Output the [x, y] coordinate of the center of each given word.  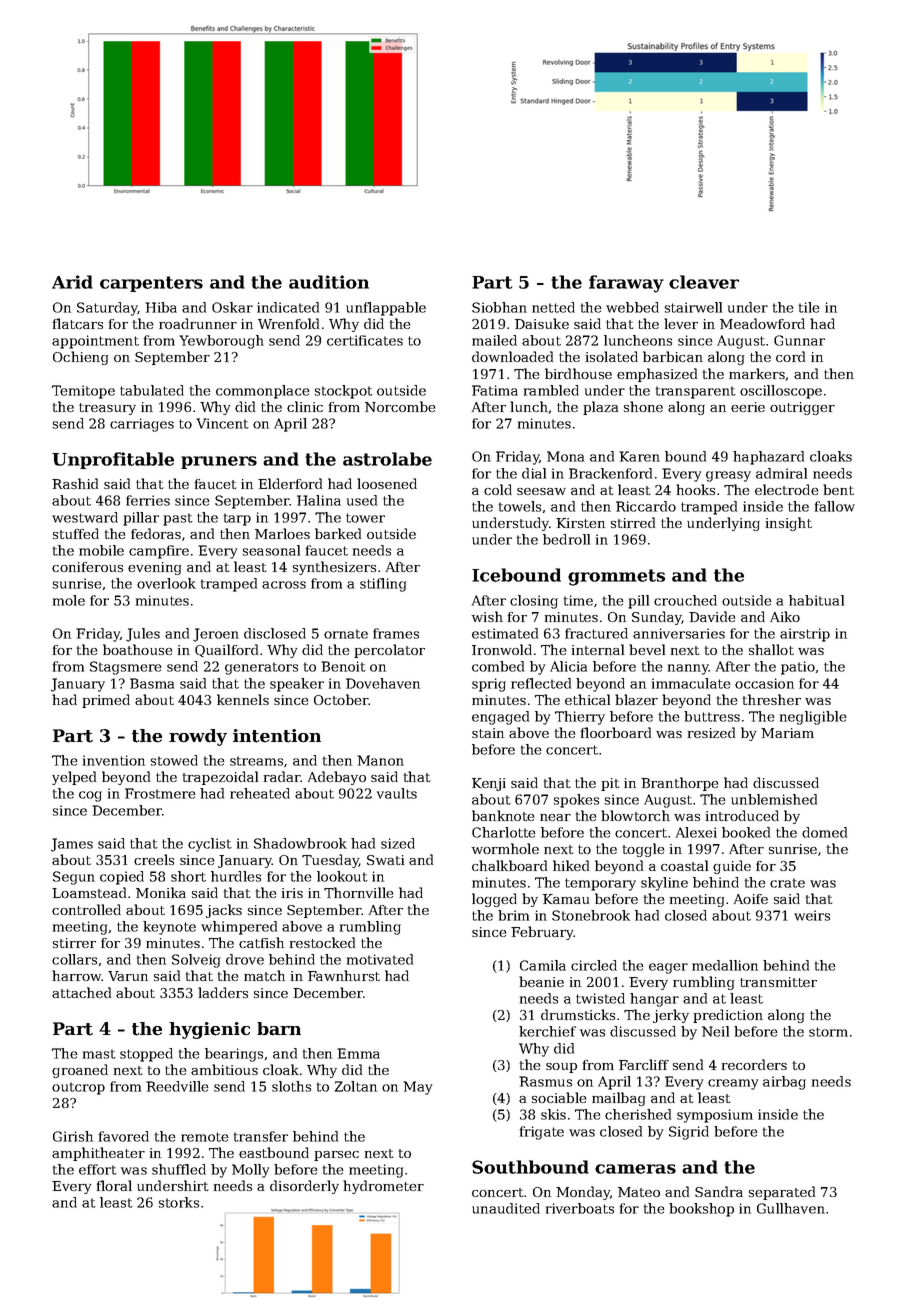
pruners [219, 462]
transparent [696, 392]
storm [828, 1032]
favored [124, 1136]
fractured [596, 633]
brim [513, 915]
